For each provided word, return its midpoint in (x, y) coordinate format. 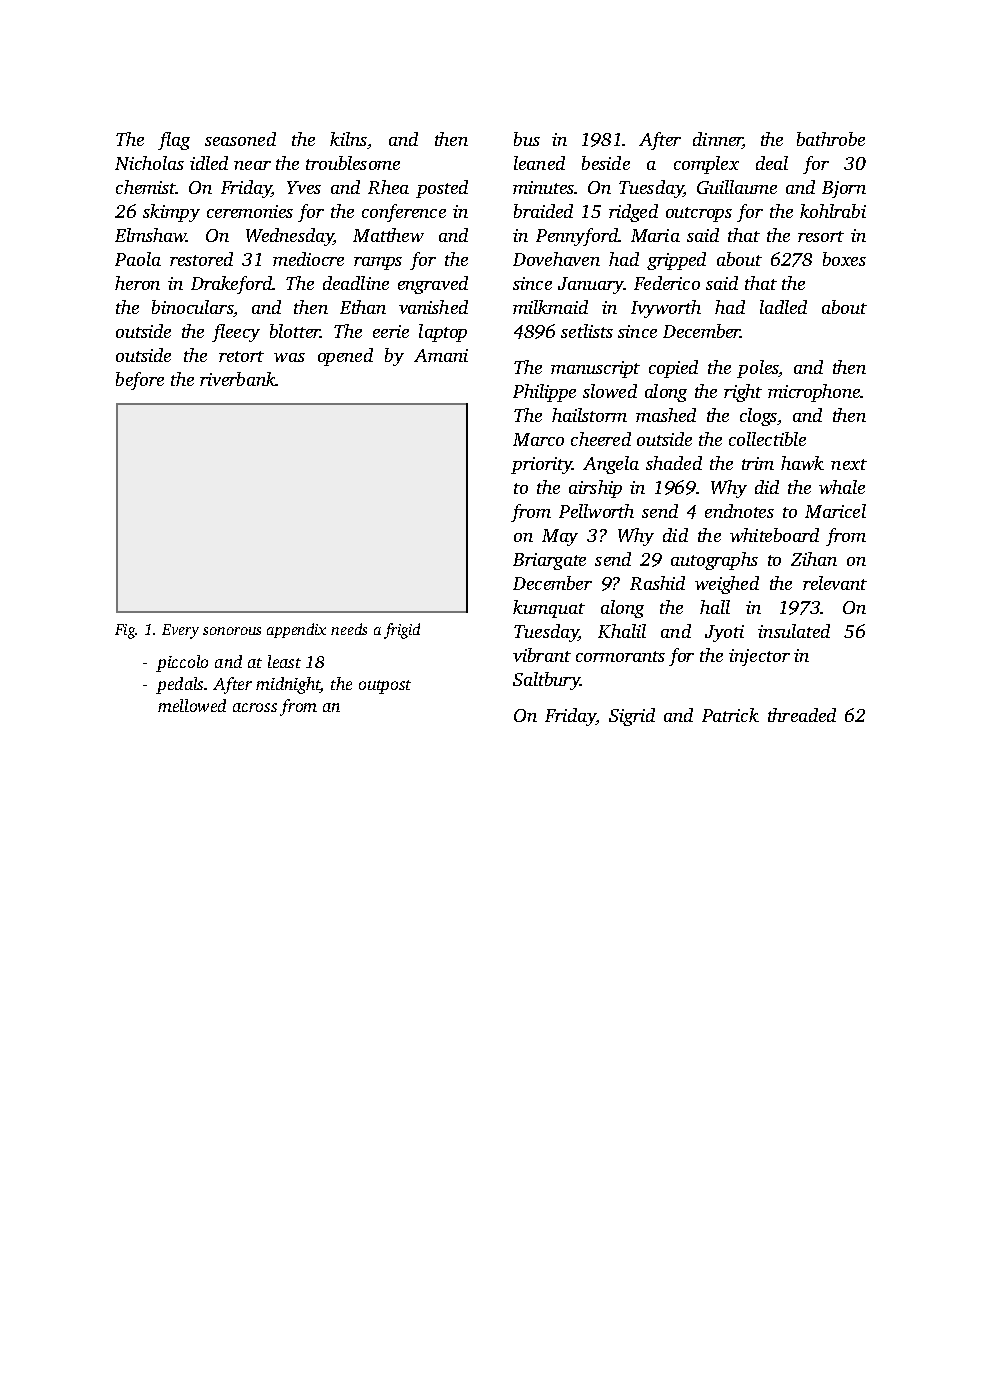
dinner (718, 140)
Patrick (730, 715)
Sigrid (632, 717)
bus (527, 139)
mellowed (192, 705)
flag (174, 141)
